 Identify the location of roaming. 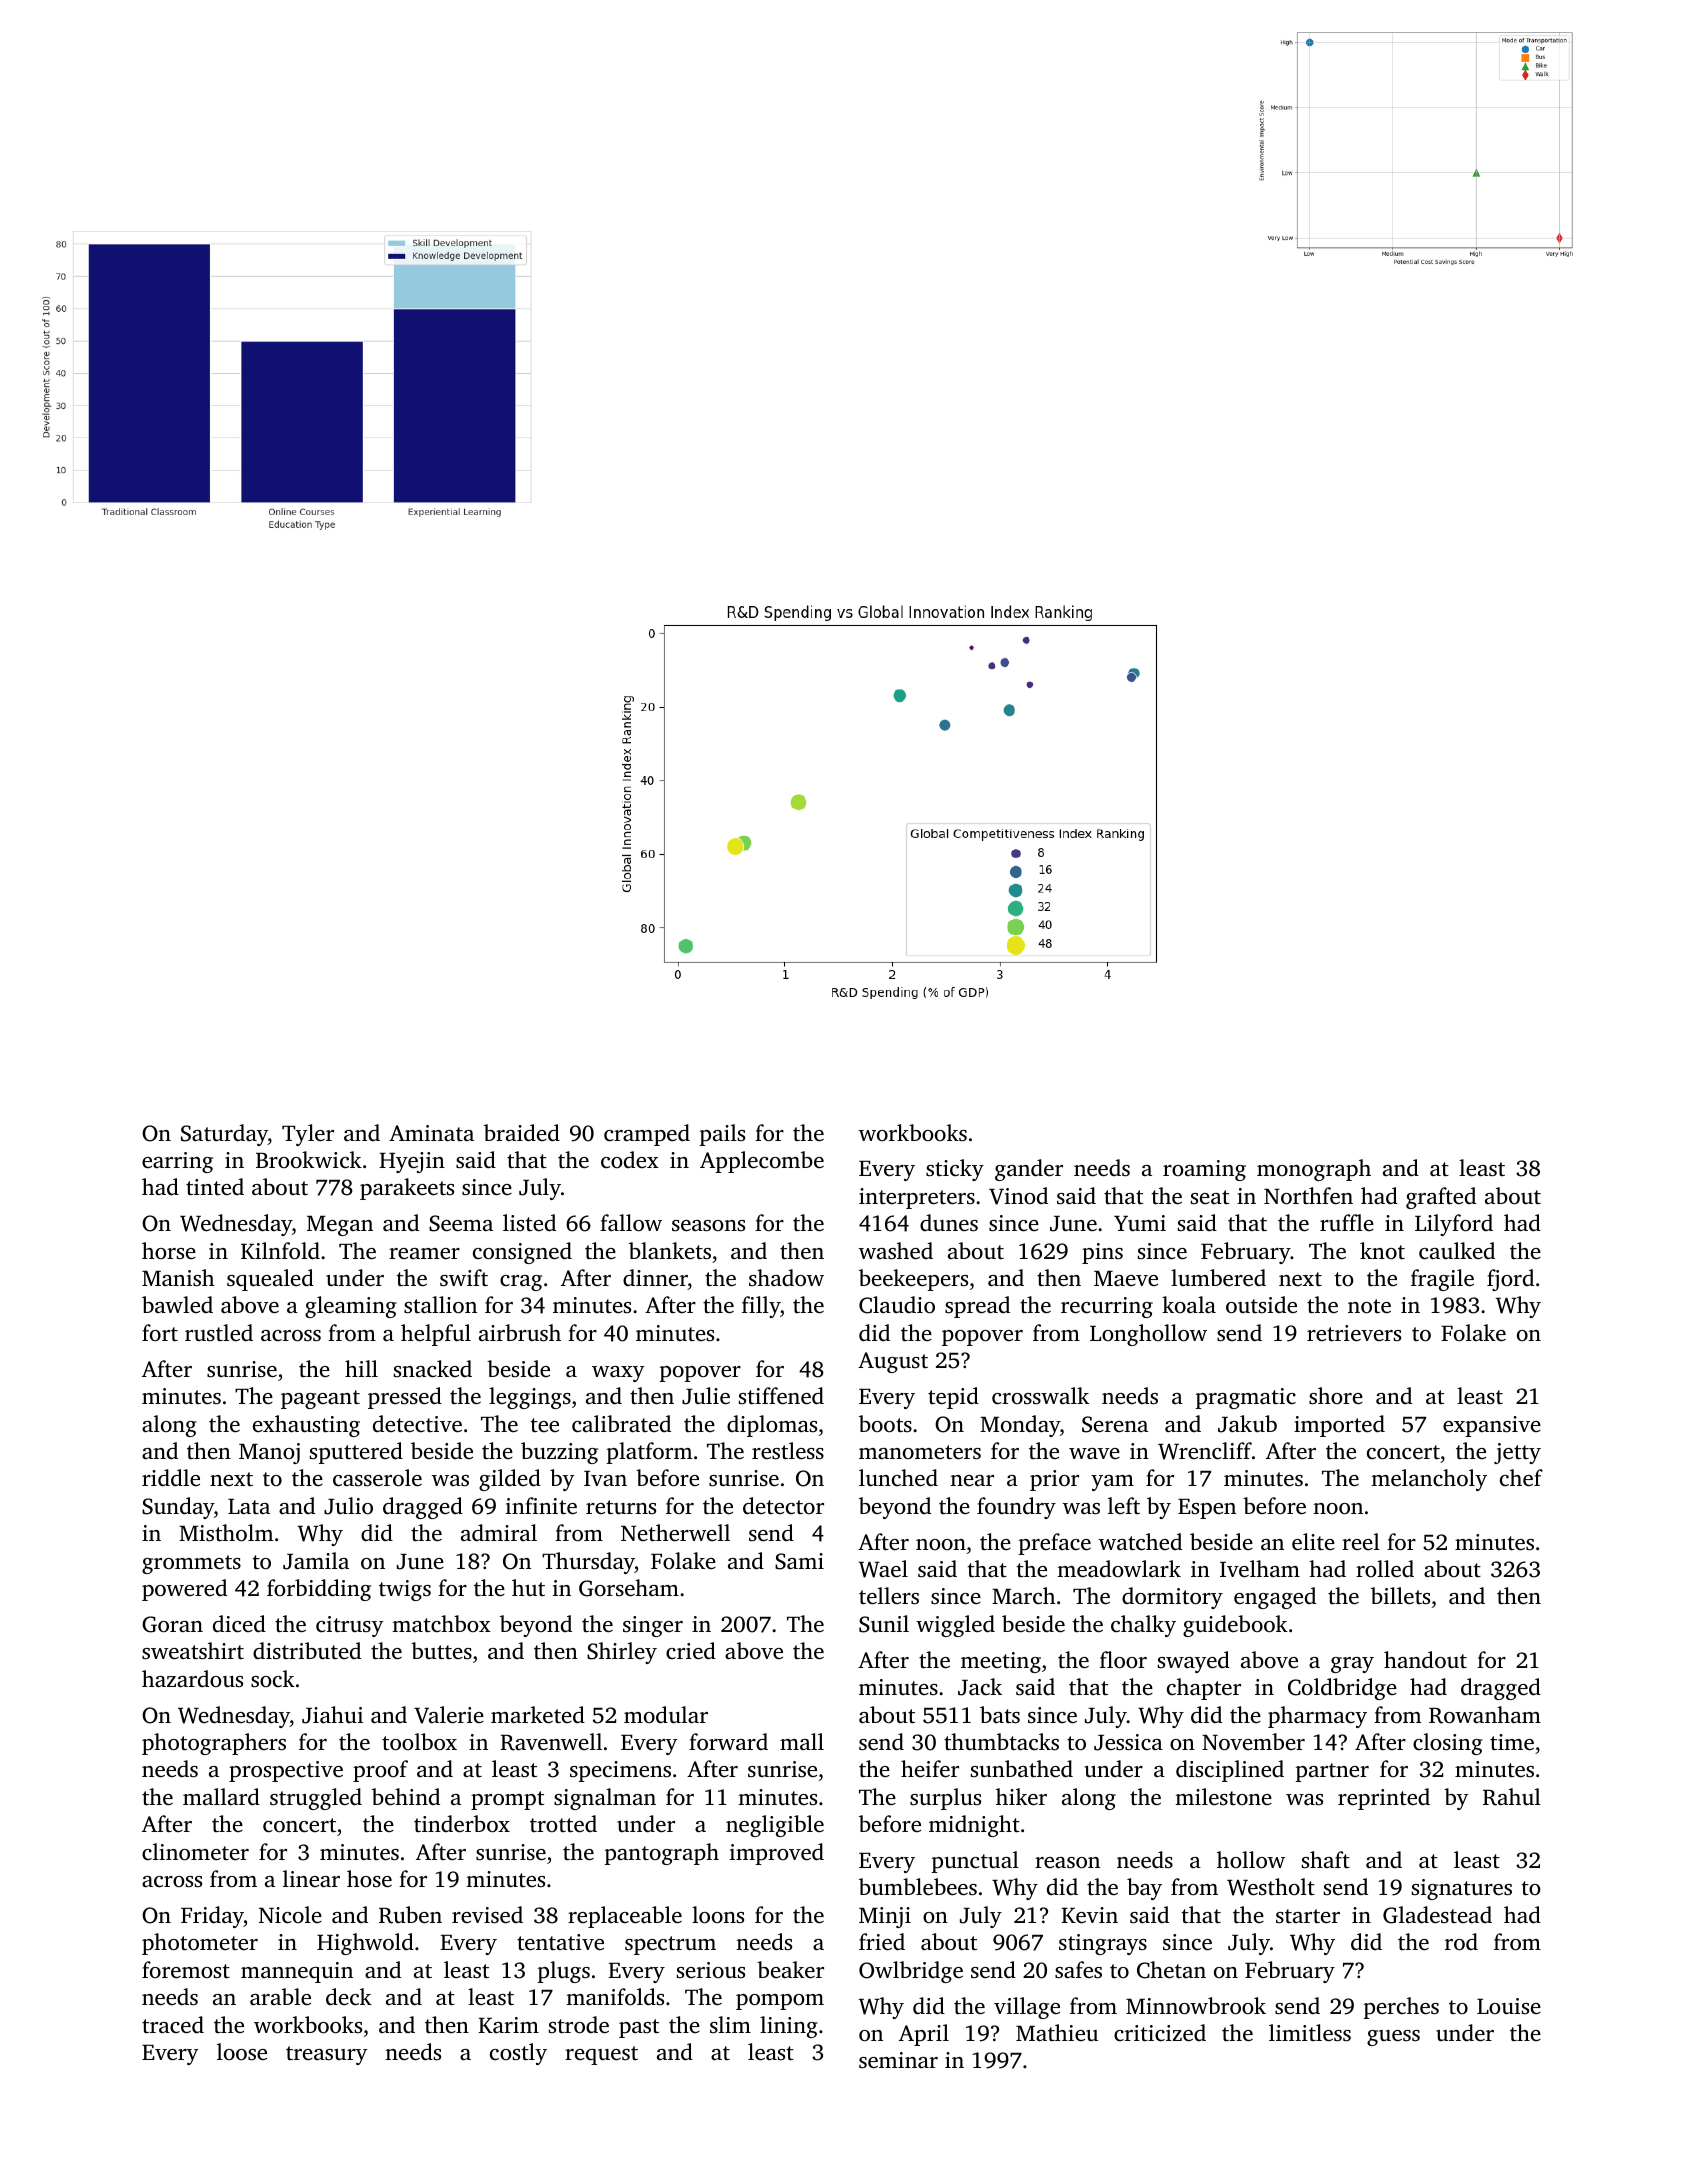
(1204, 1170).
